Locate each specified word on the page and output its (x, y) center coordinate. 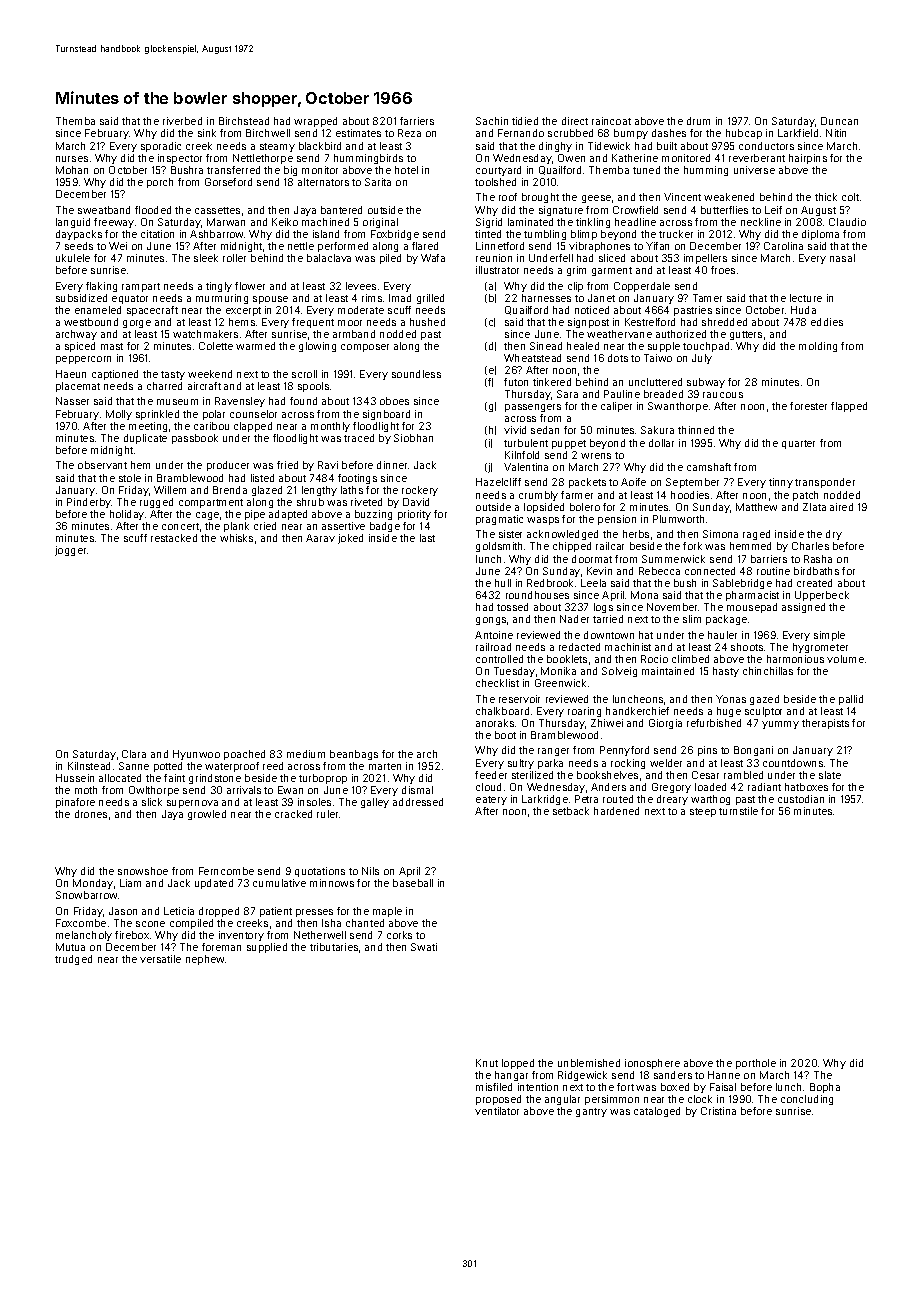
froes (723, 270)
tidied (525, 121)
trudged (73, 960)
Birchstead (244, 121)
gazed (764, 700)
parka (550, 764)
